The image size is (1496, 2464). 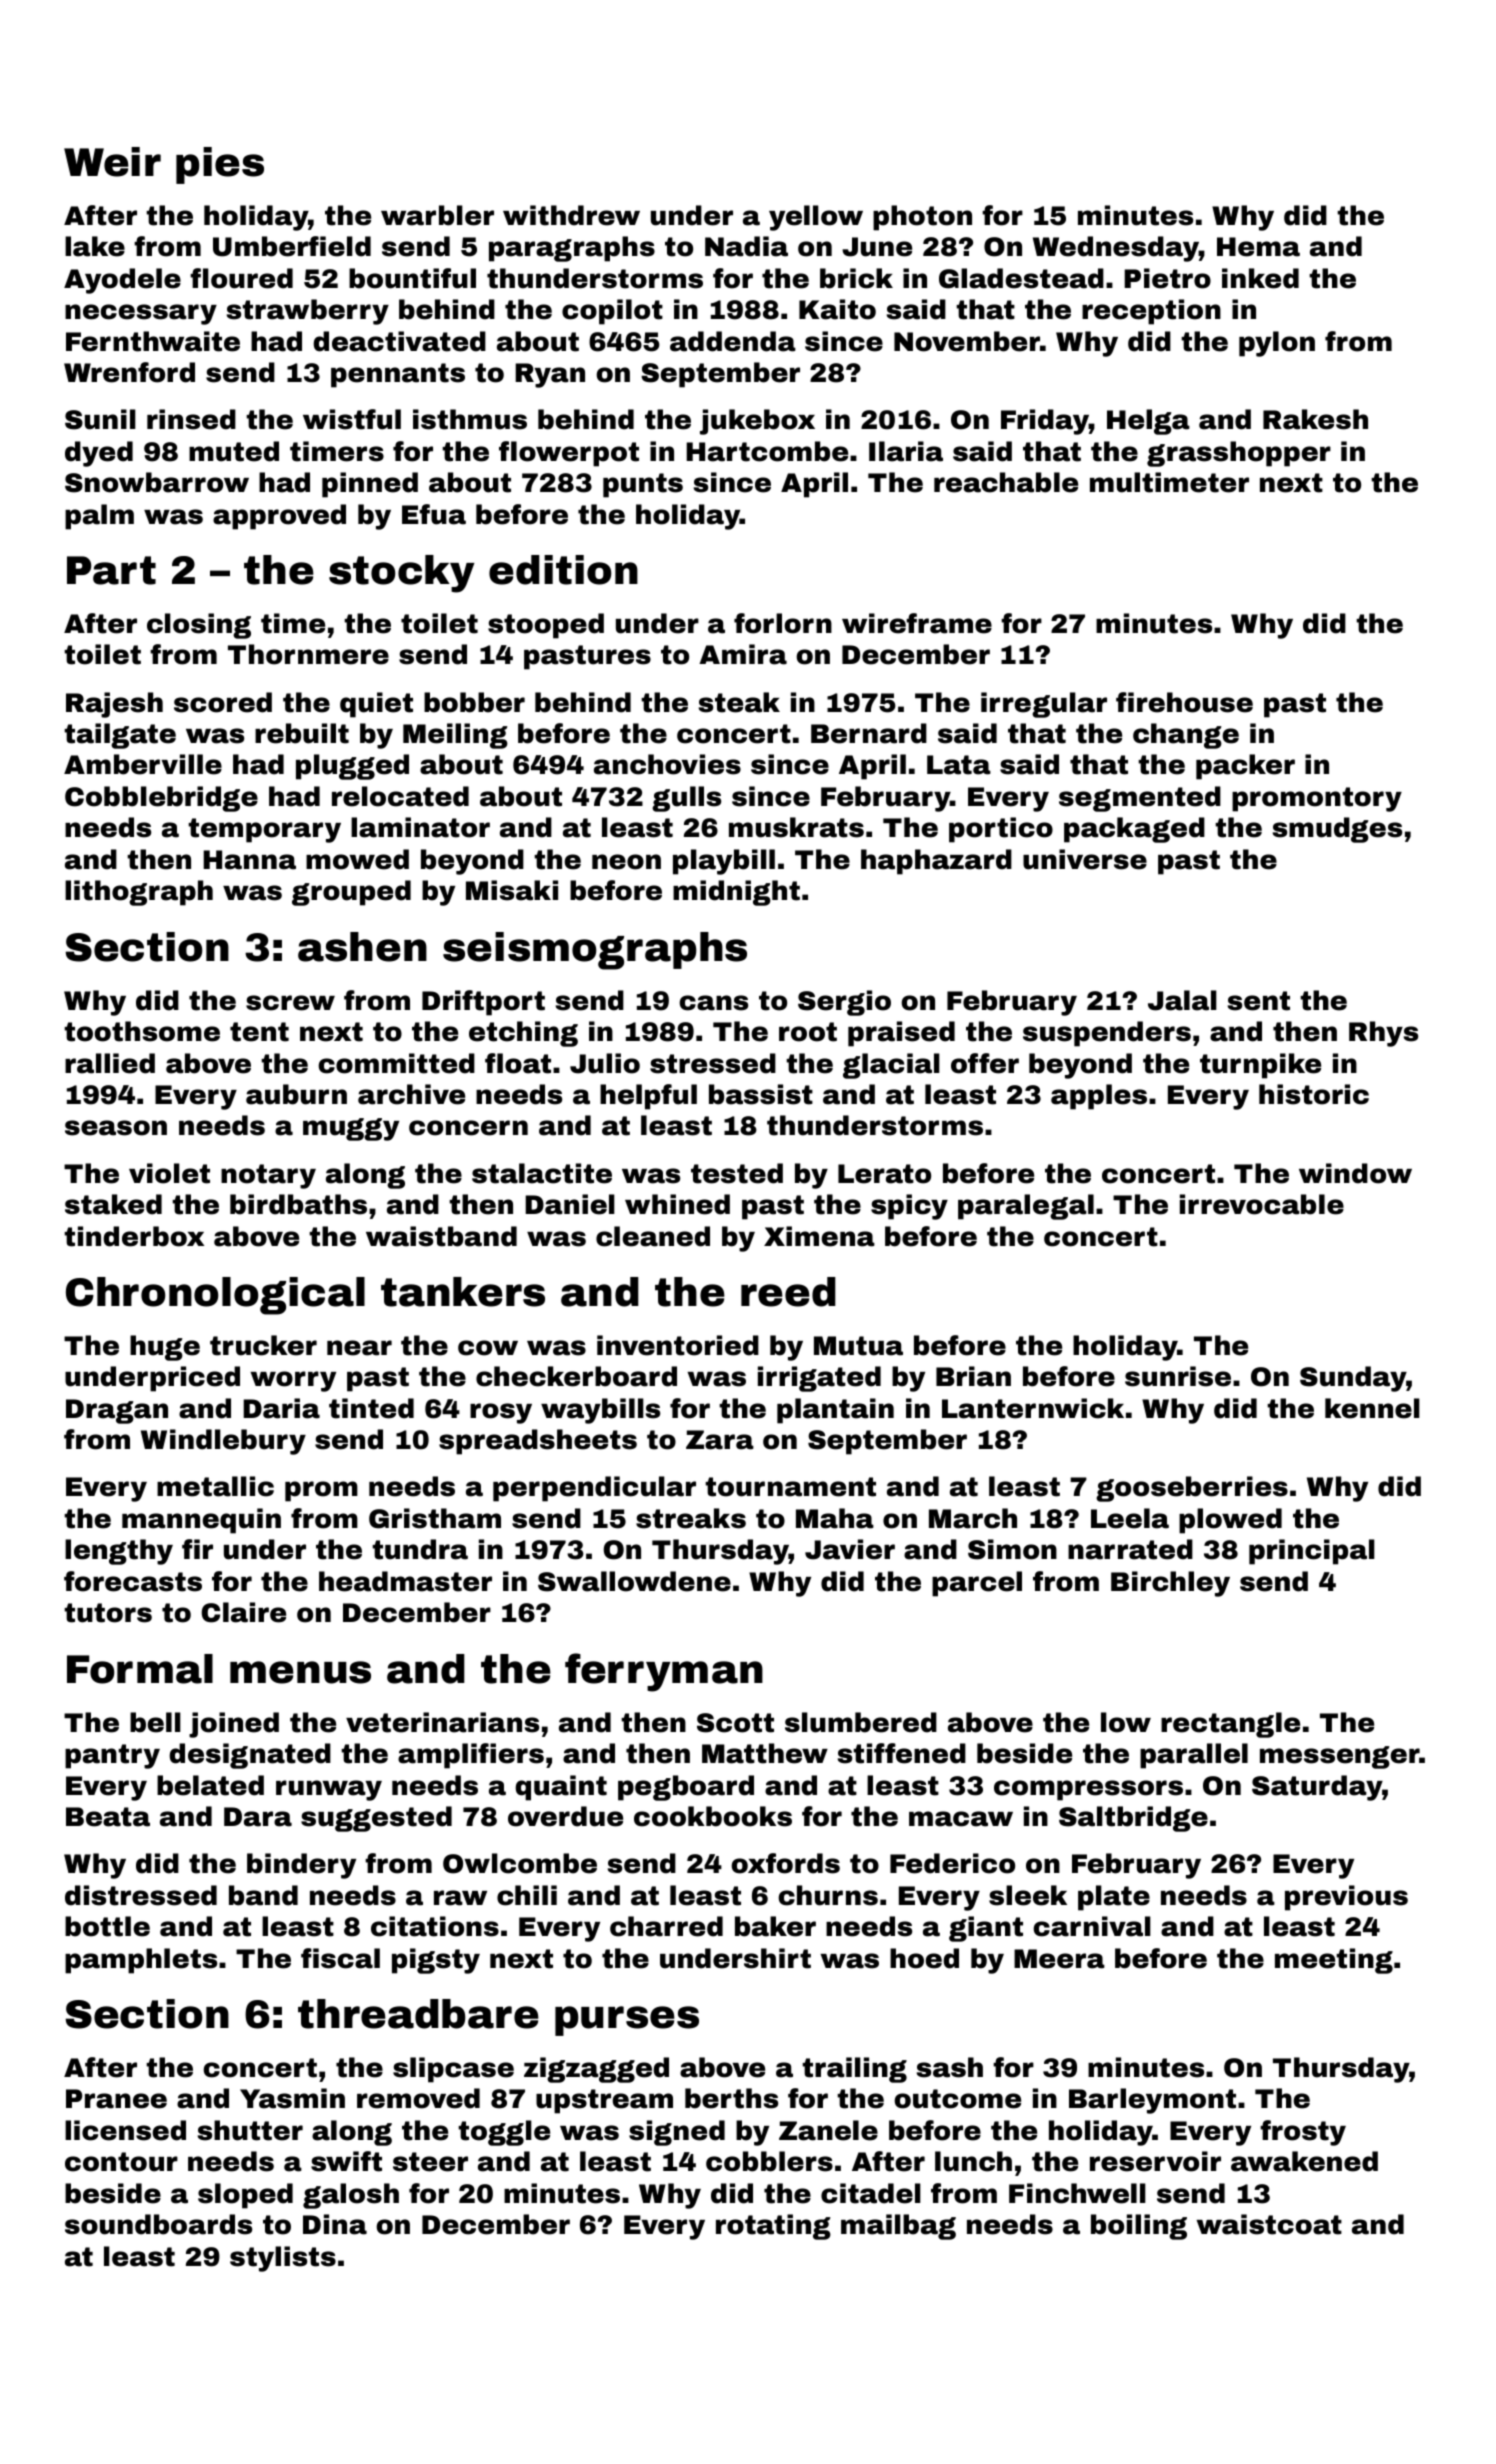 What do you see at coordinates (1315, 419) in the screenshot?
I see `Rakesh` at bounding box center [1315, 419].
